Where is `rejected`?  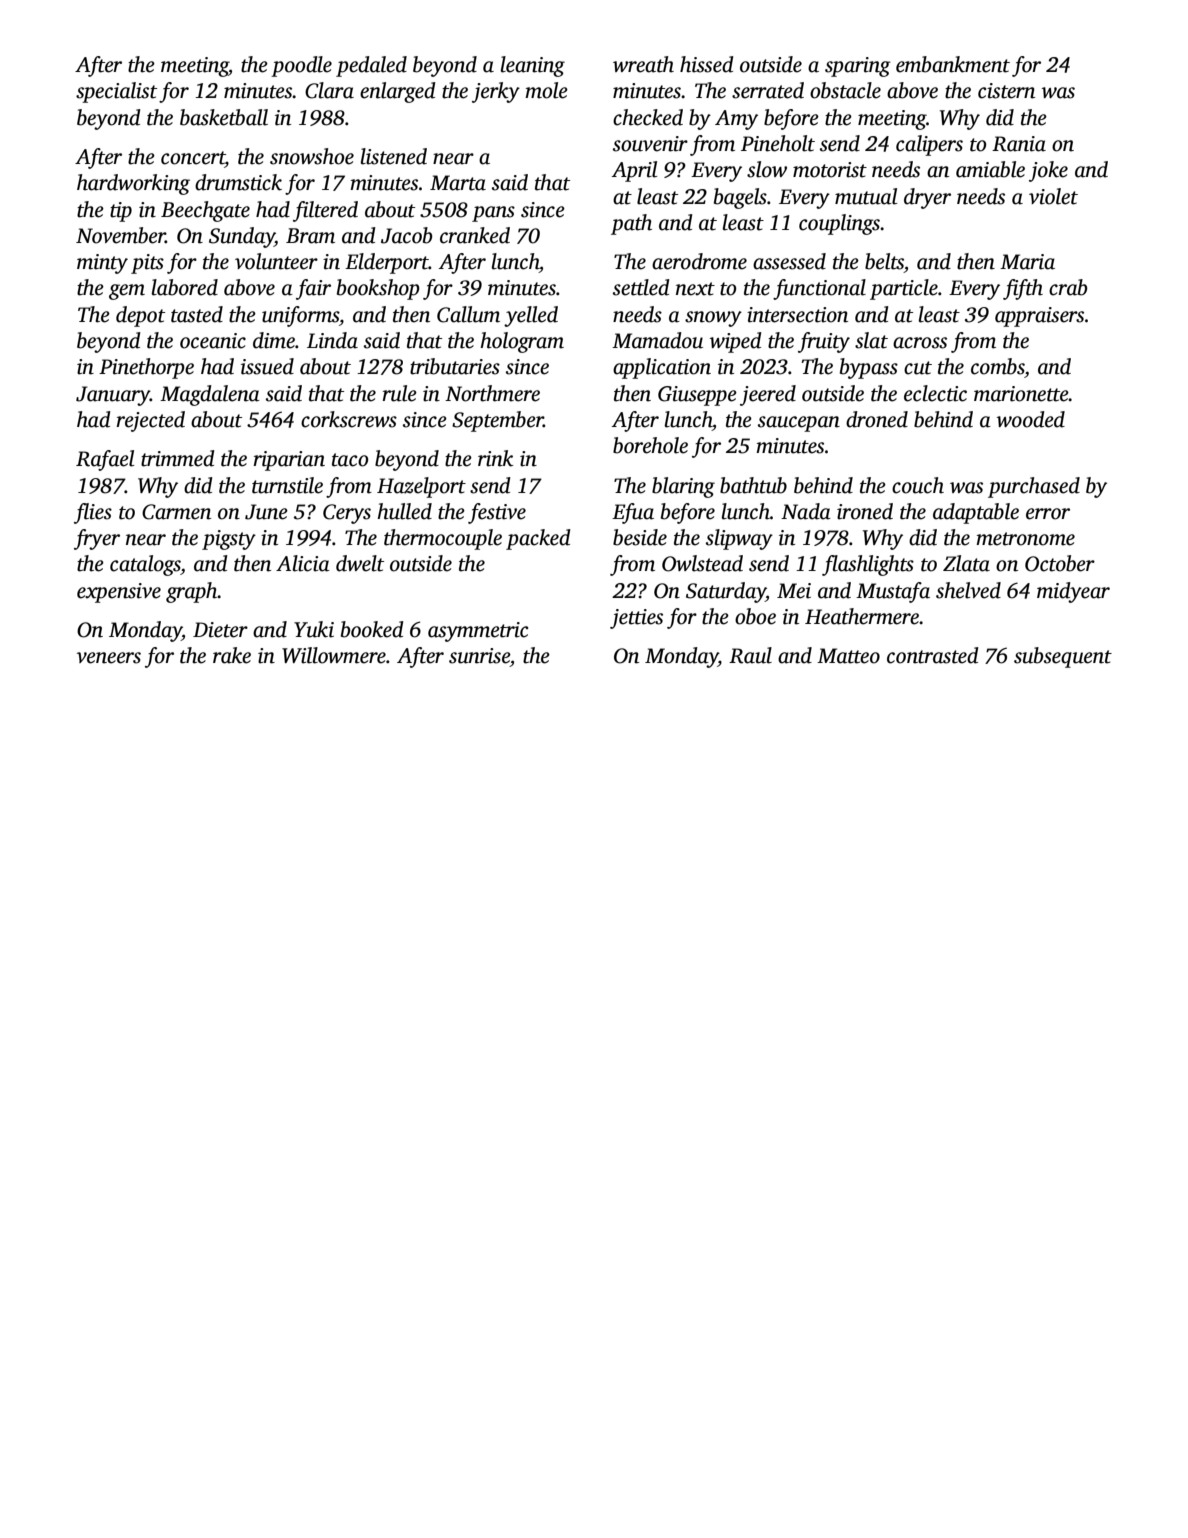
rejected is located at coordinates (150, 421).
